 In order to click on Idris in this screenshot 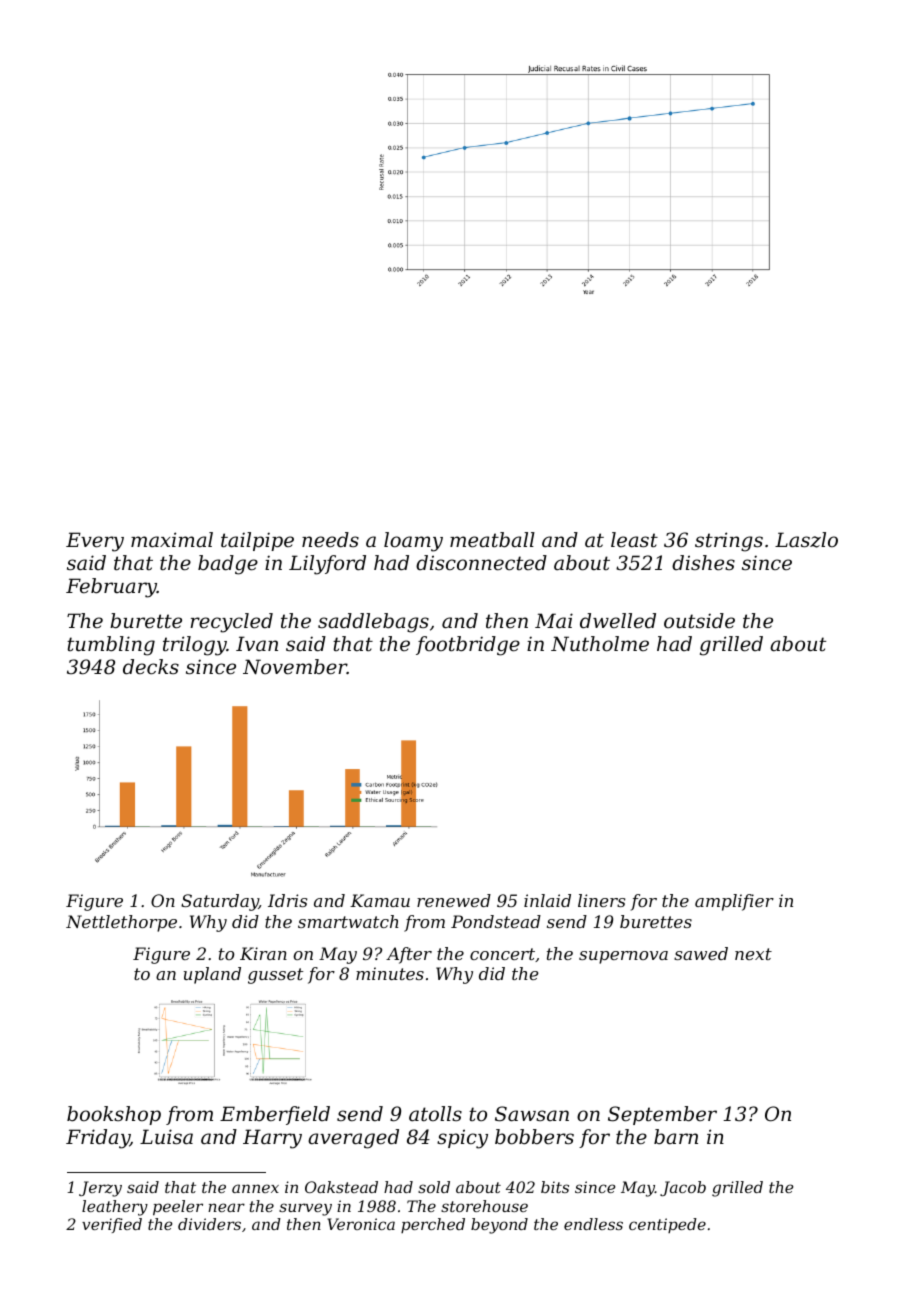, I will do `click(287, 900)`.
